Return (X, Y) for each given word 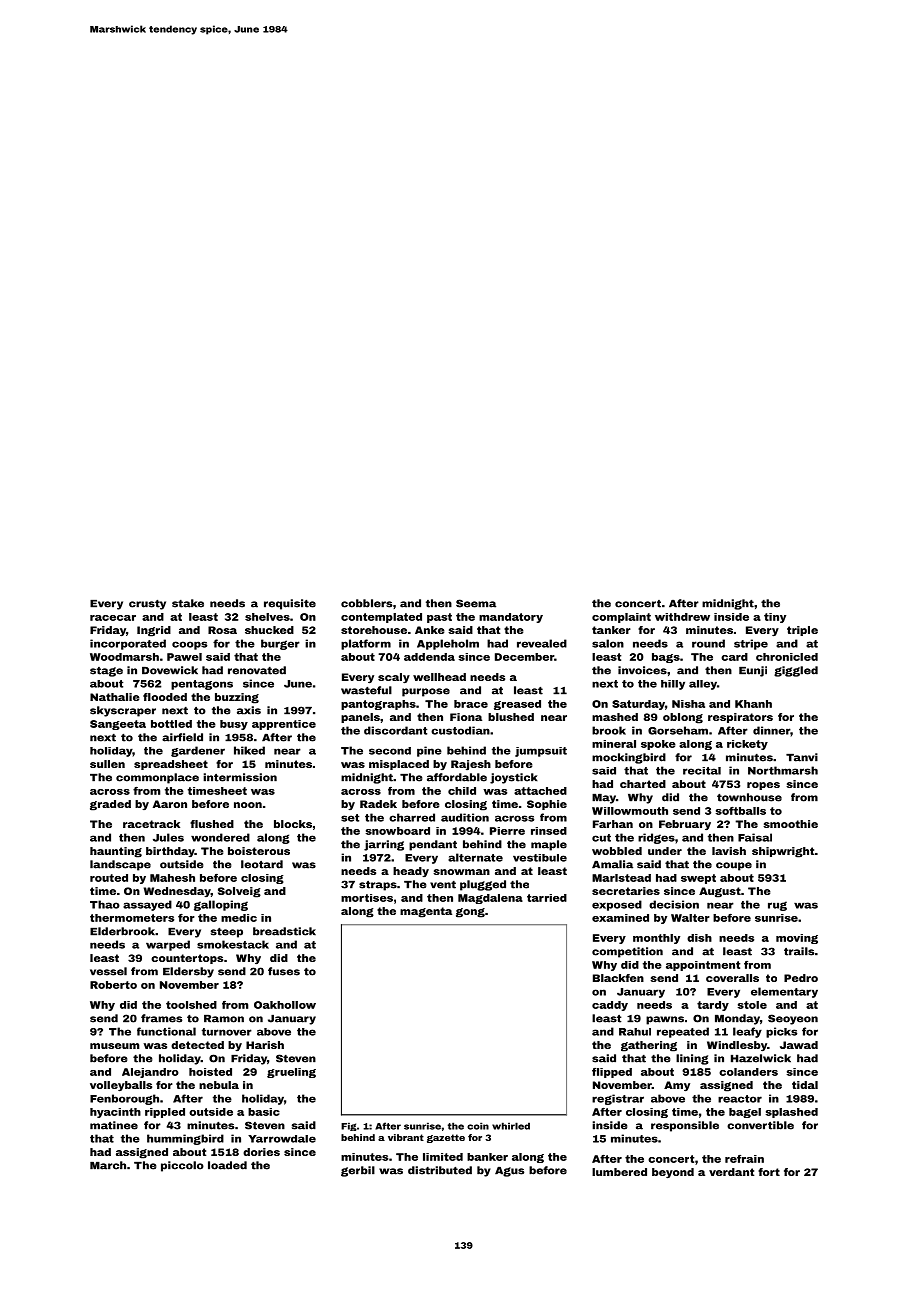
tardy (713, 1006)
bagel (745, 1113)
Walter (690, 918)
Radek (378, 804)
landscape (120, 865)
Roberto (113, 985)
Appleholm (448, 644)
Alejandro (150, 1073)
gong (470, 913)
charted (643, 784)
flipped (612, 1073)
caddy (610, 1006)
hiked (249, 750)
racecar (113, 618)
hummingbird (185, 1139)
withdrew (682, 617)
